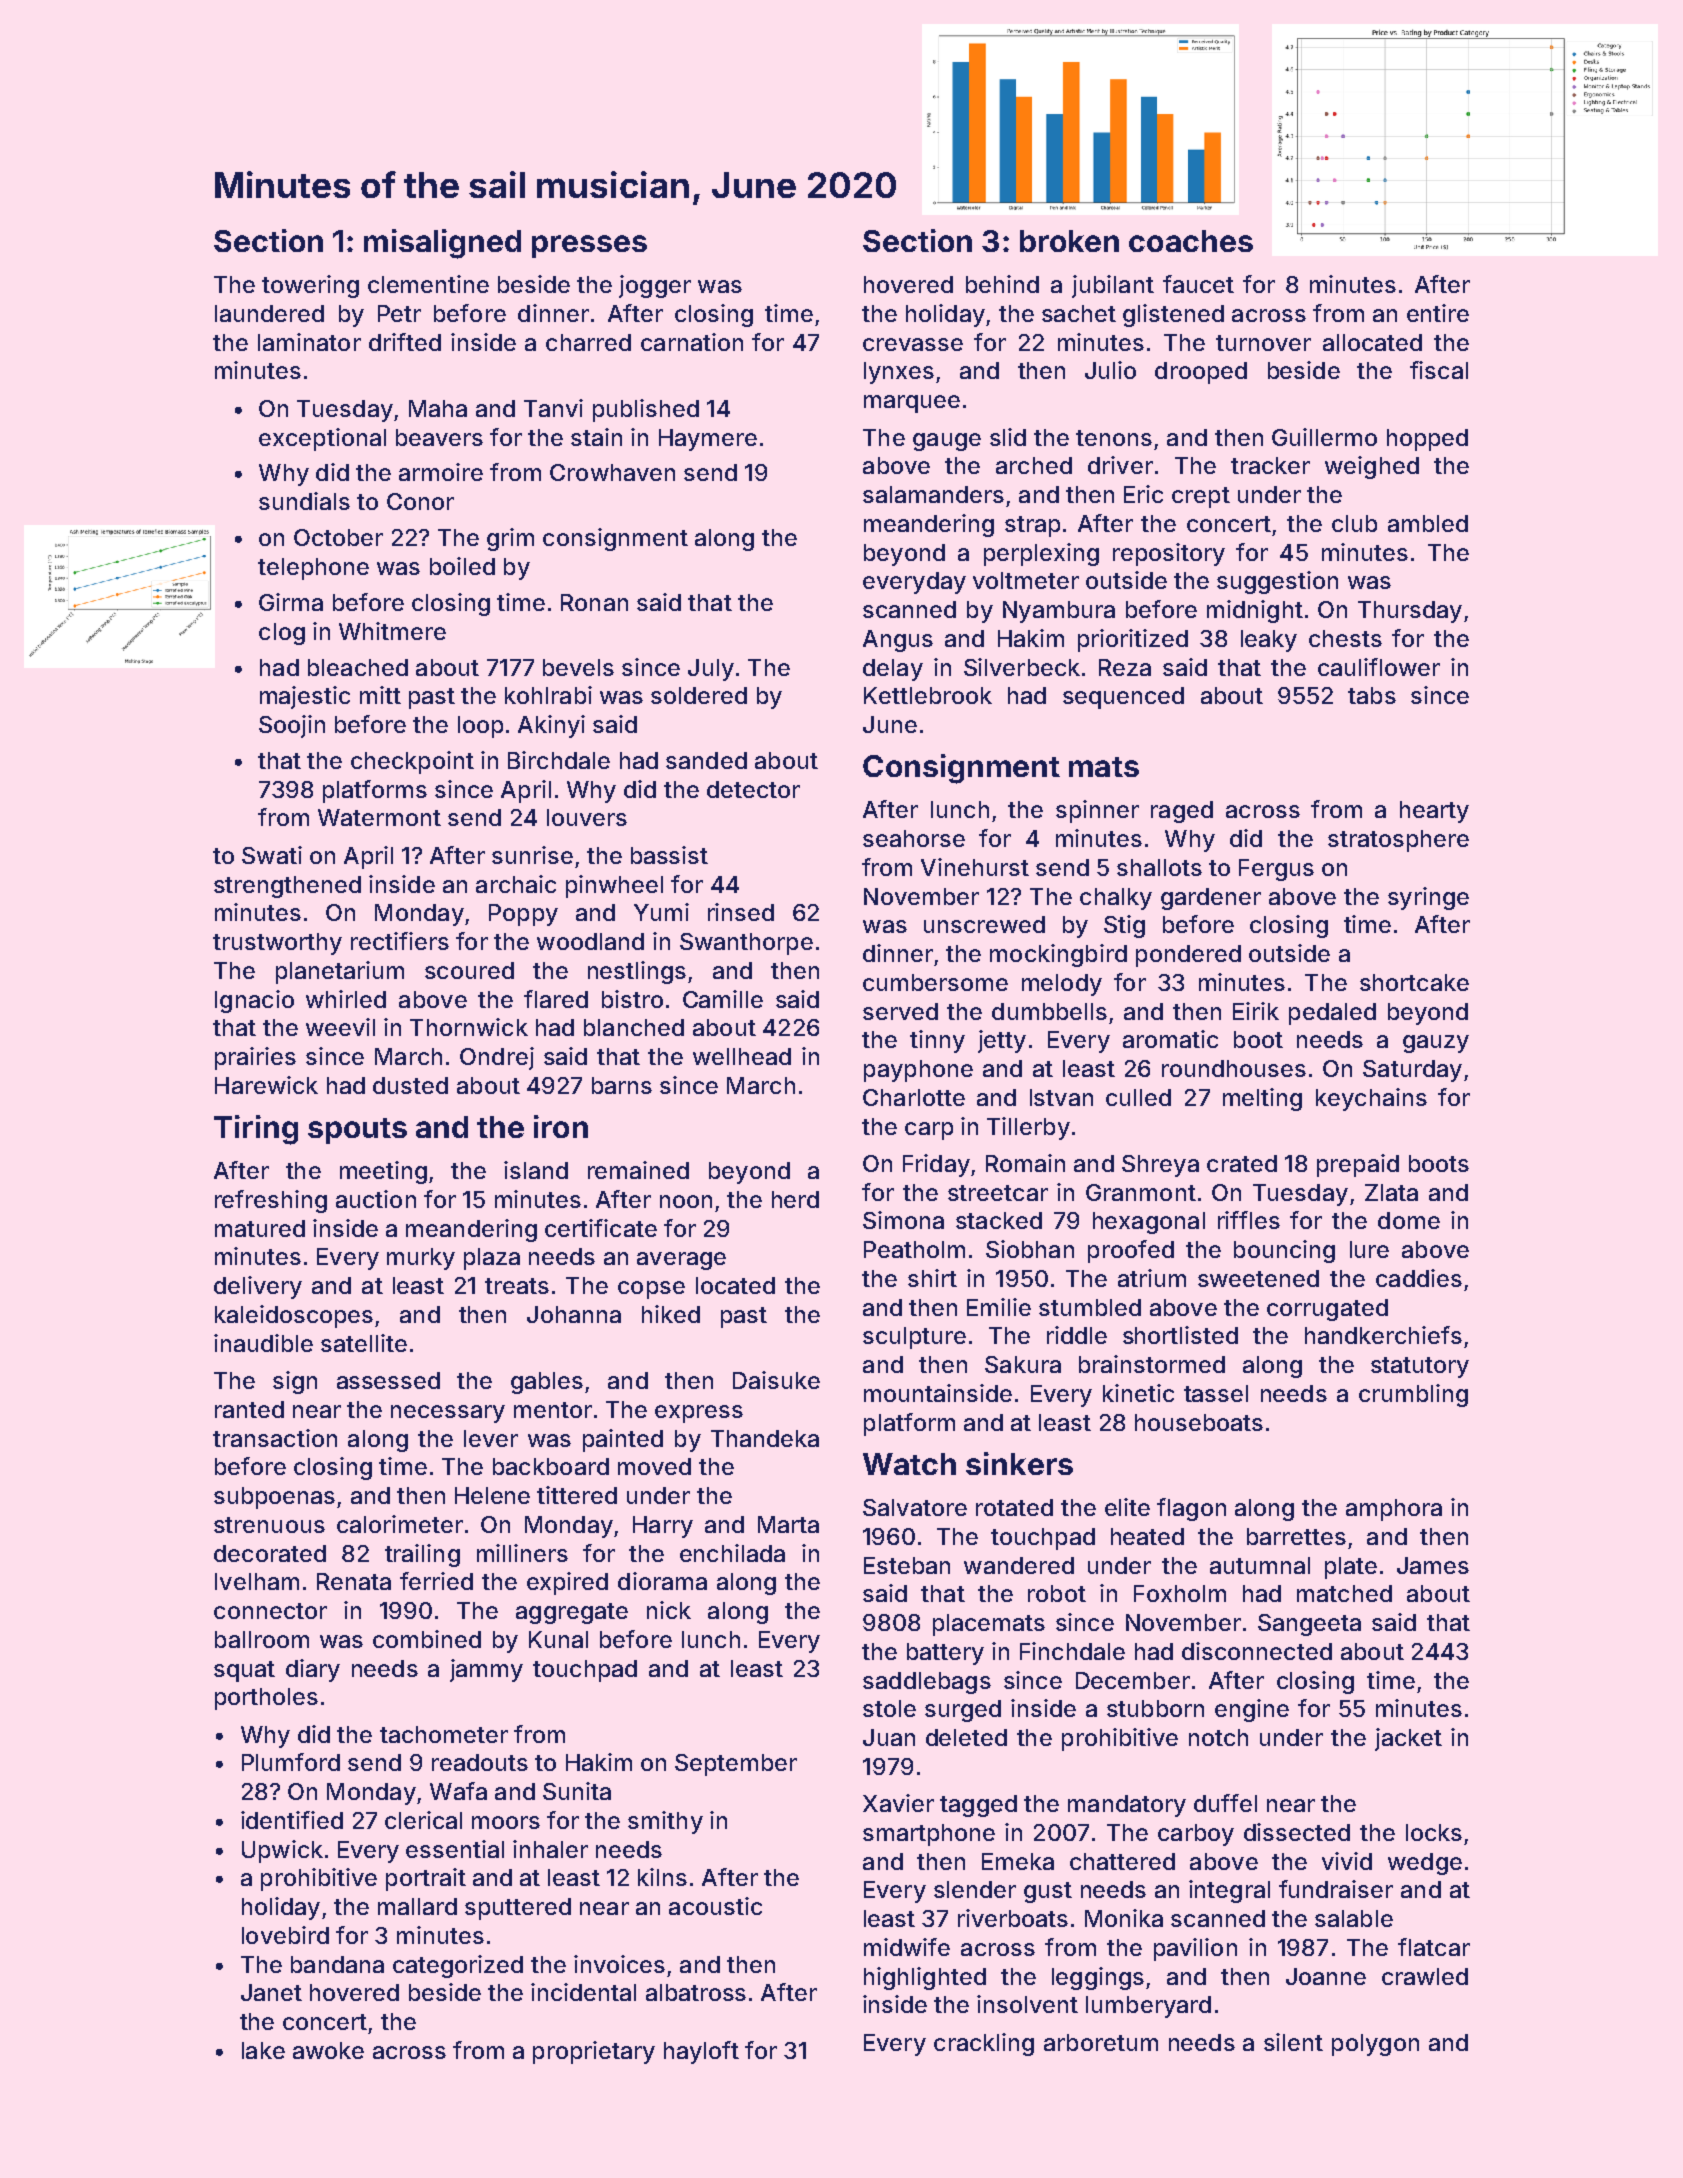  I want to click on atrium, so click(1152, 1278).
